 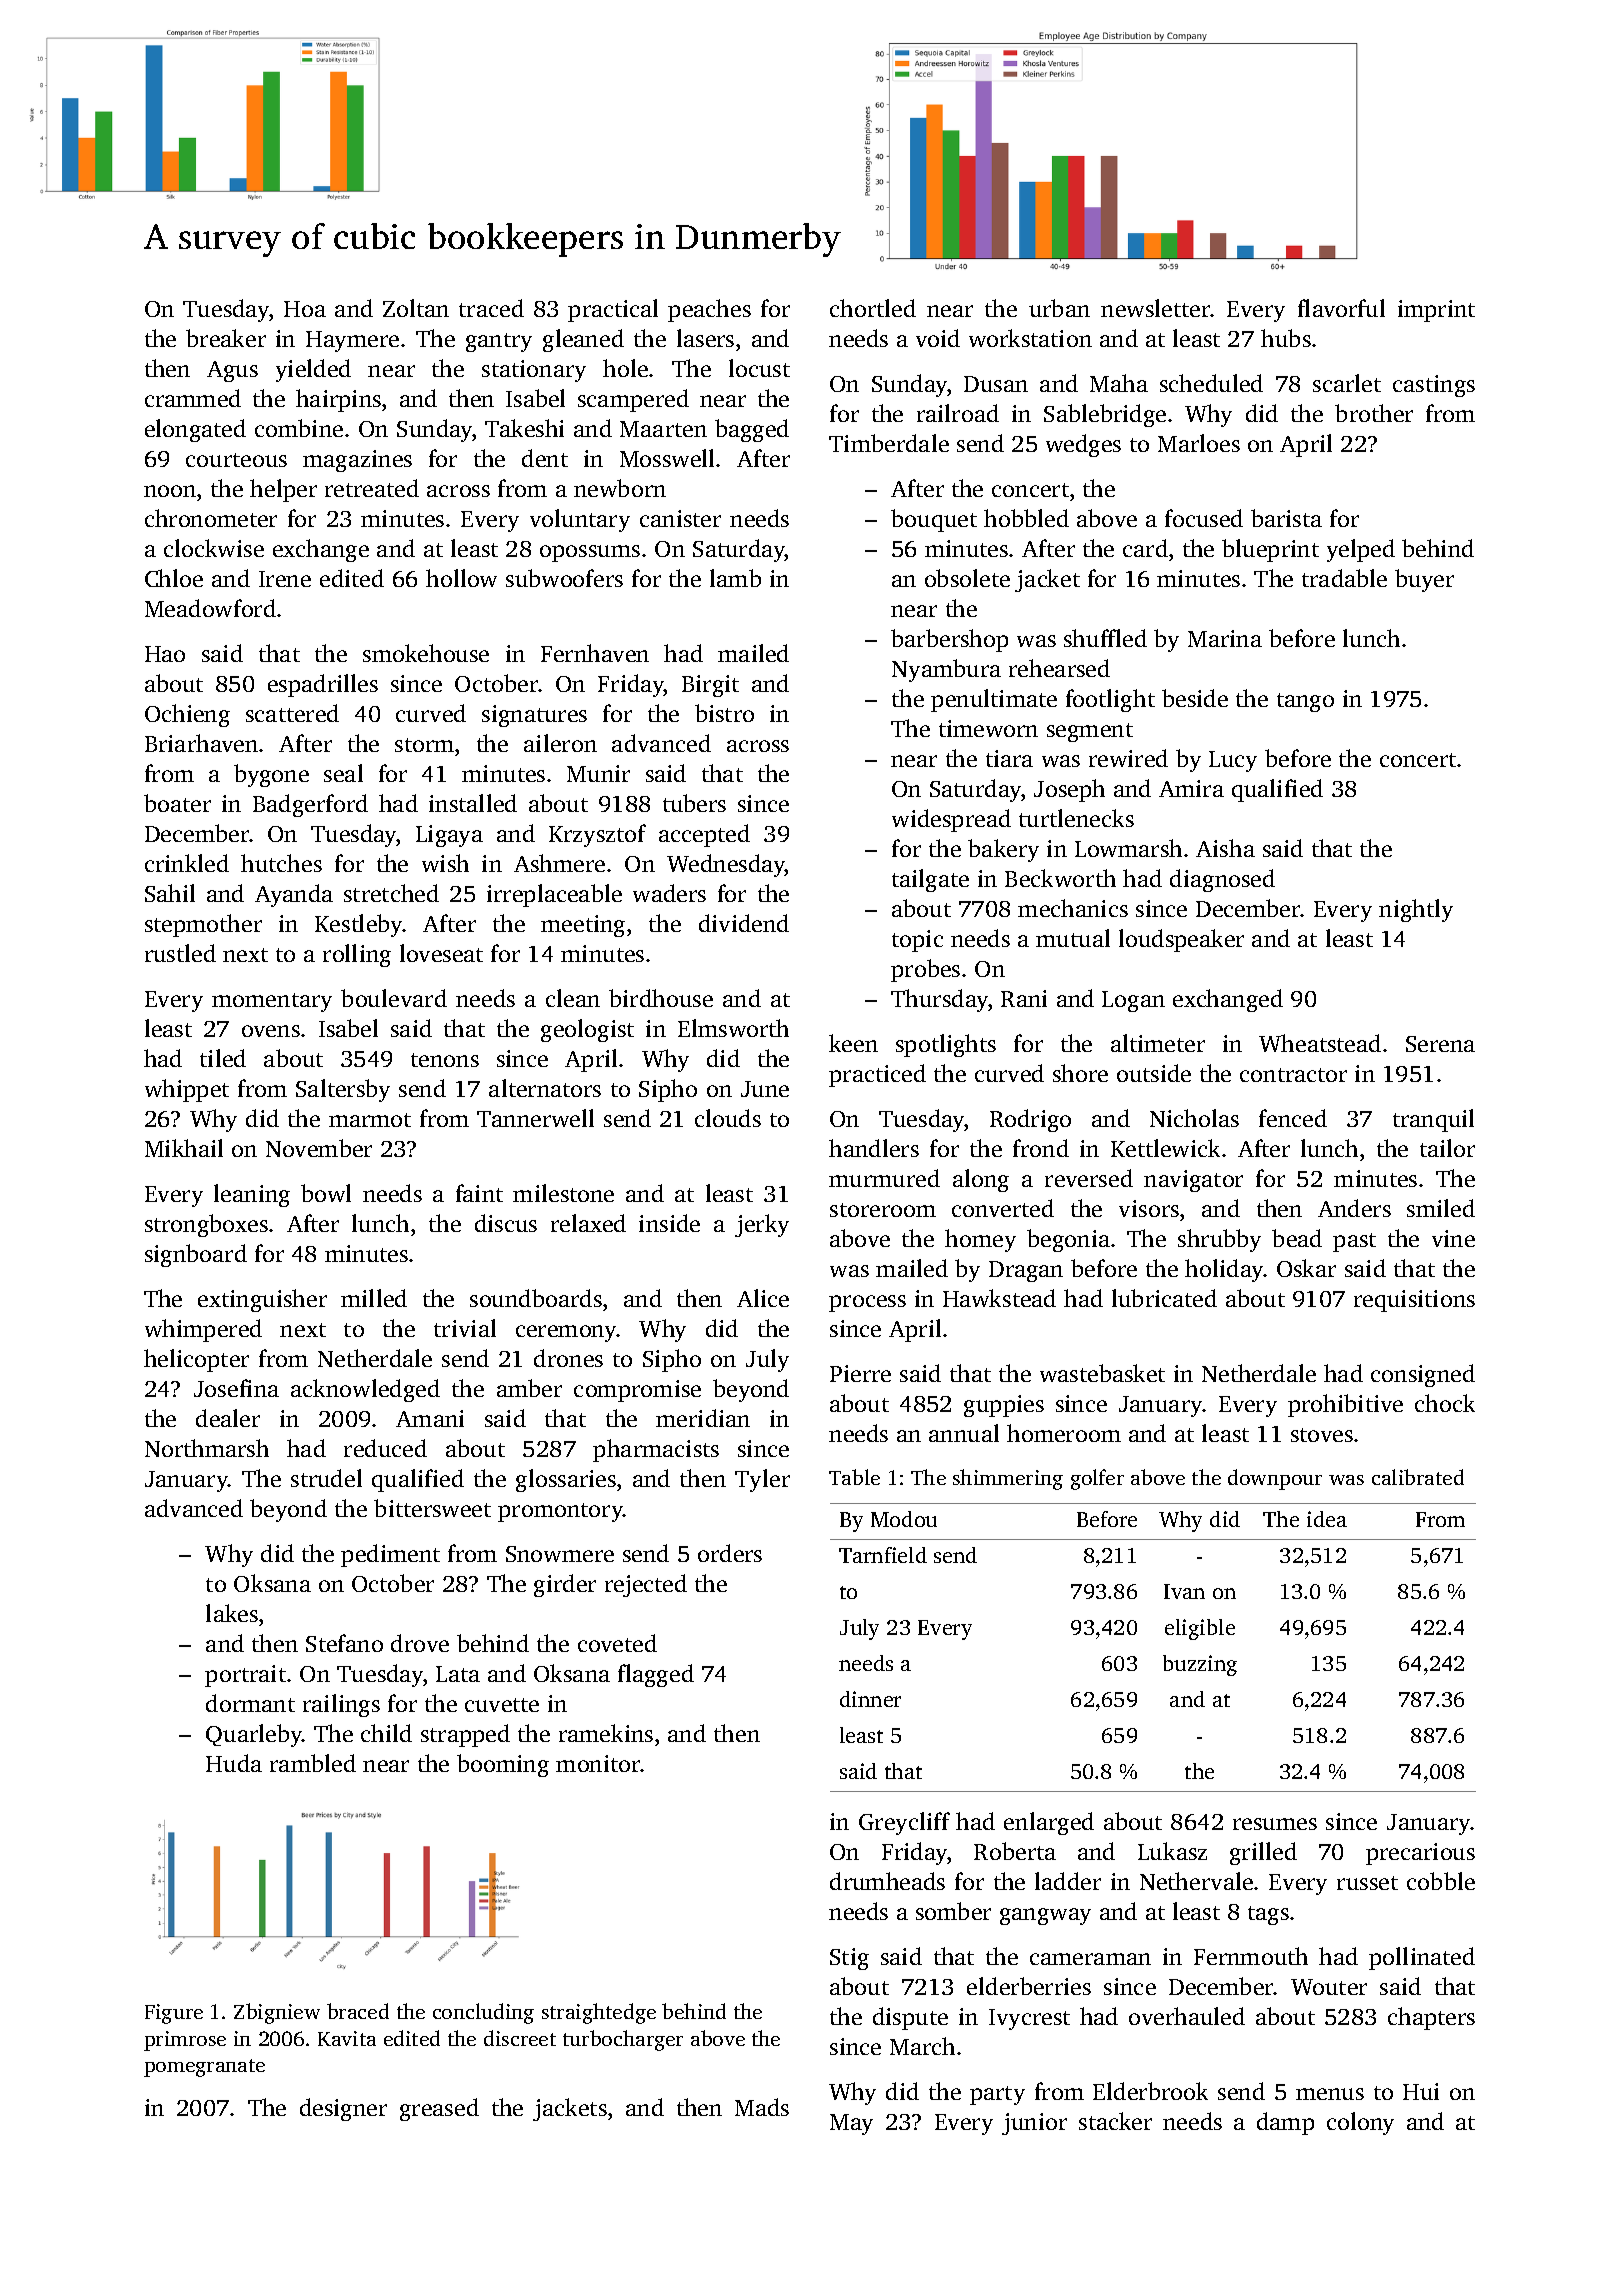 I want to click on tranquil, so click(x=1433, y=1120).
